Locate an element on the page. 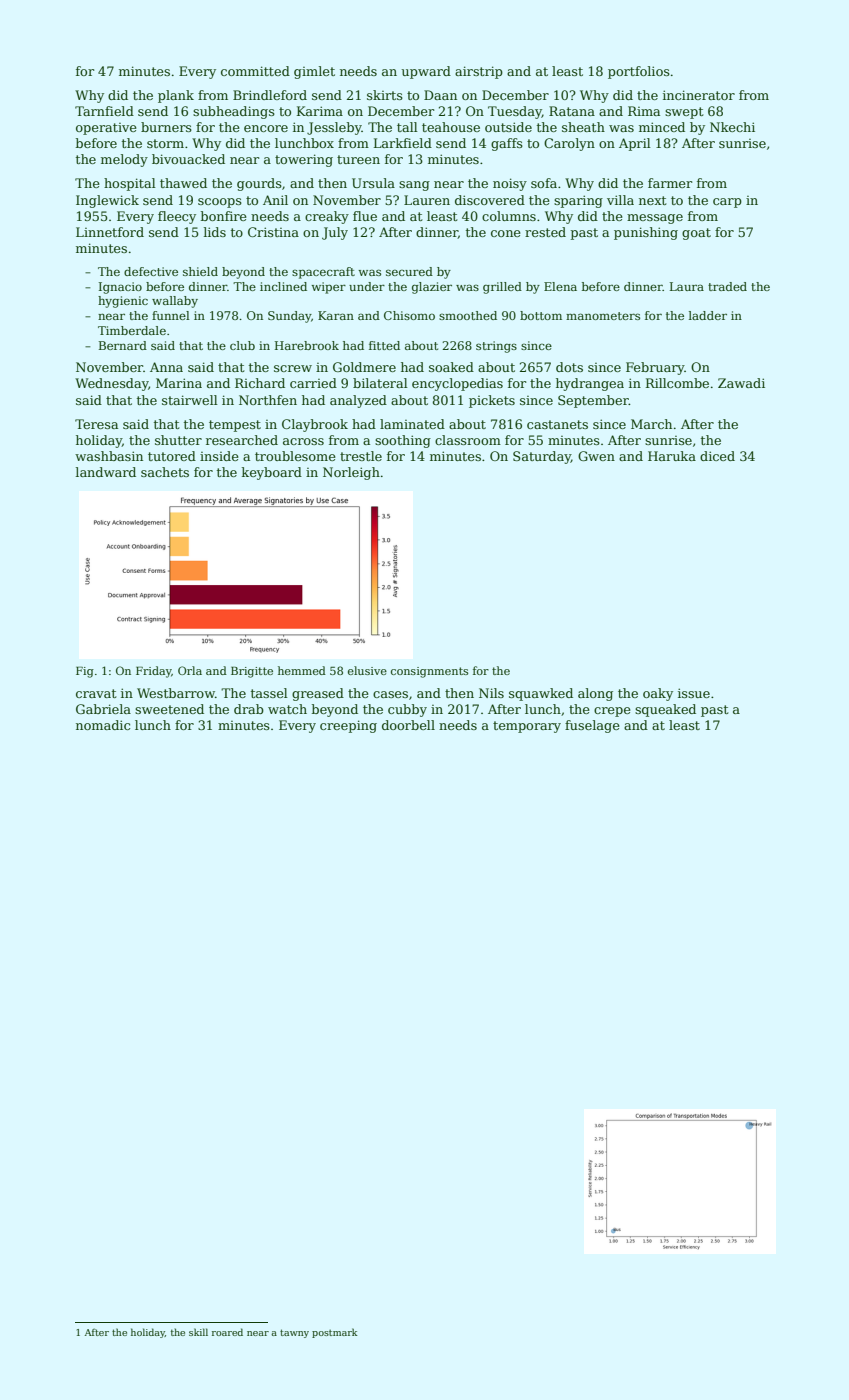 The width and height of the page is (849, 1400). tassel is located at coordinates (269, 693).
